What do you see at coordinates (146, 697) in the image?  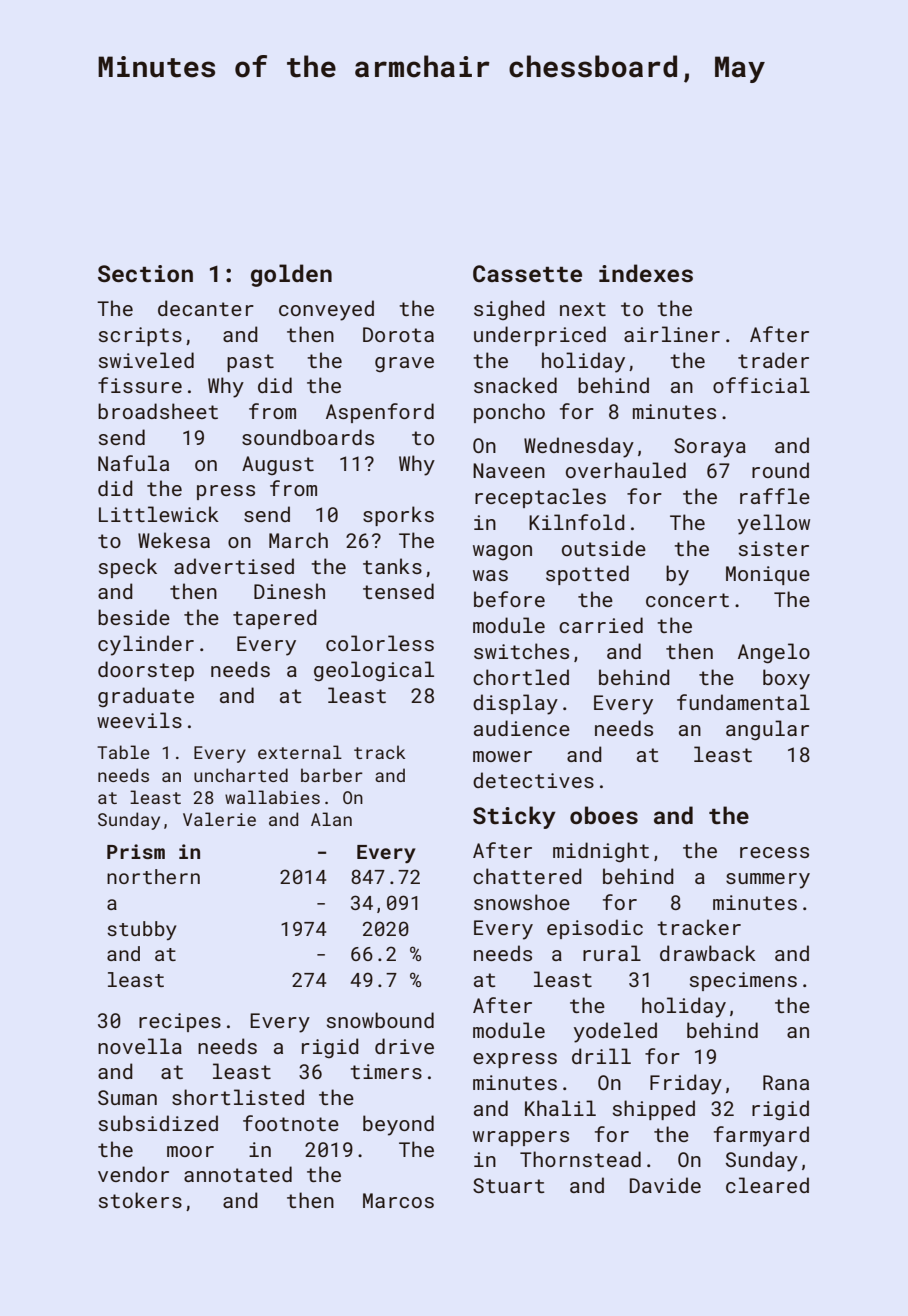 I see `graduate` at bounding box center [146, 697].
